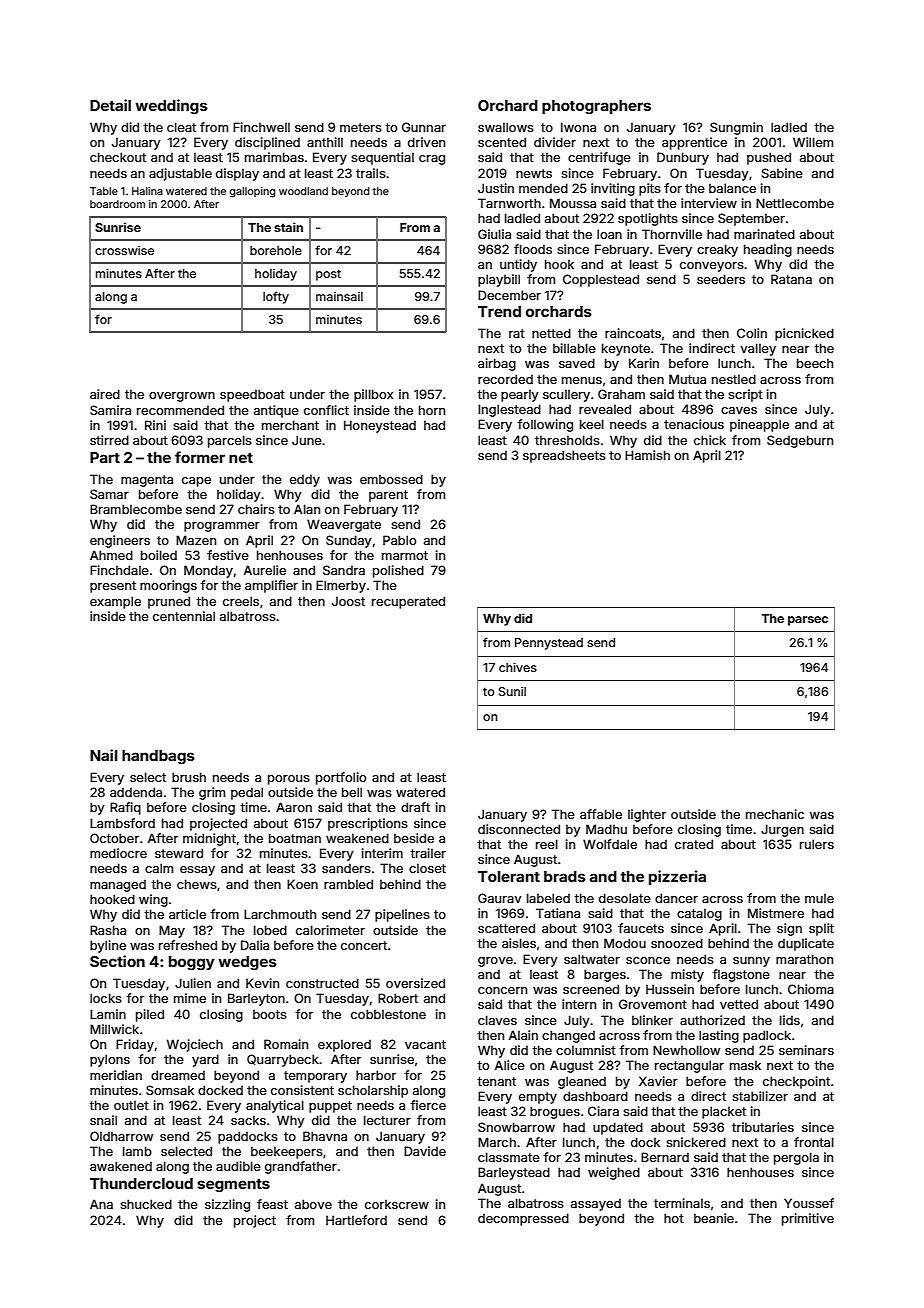  I want to click on parsec, so click(808, 621).
